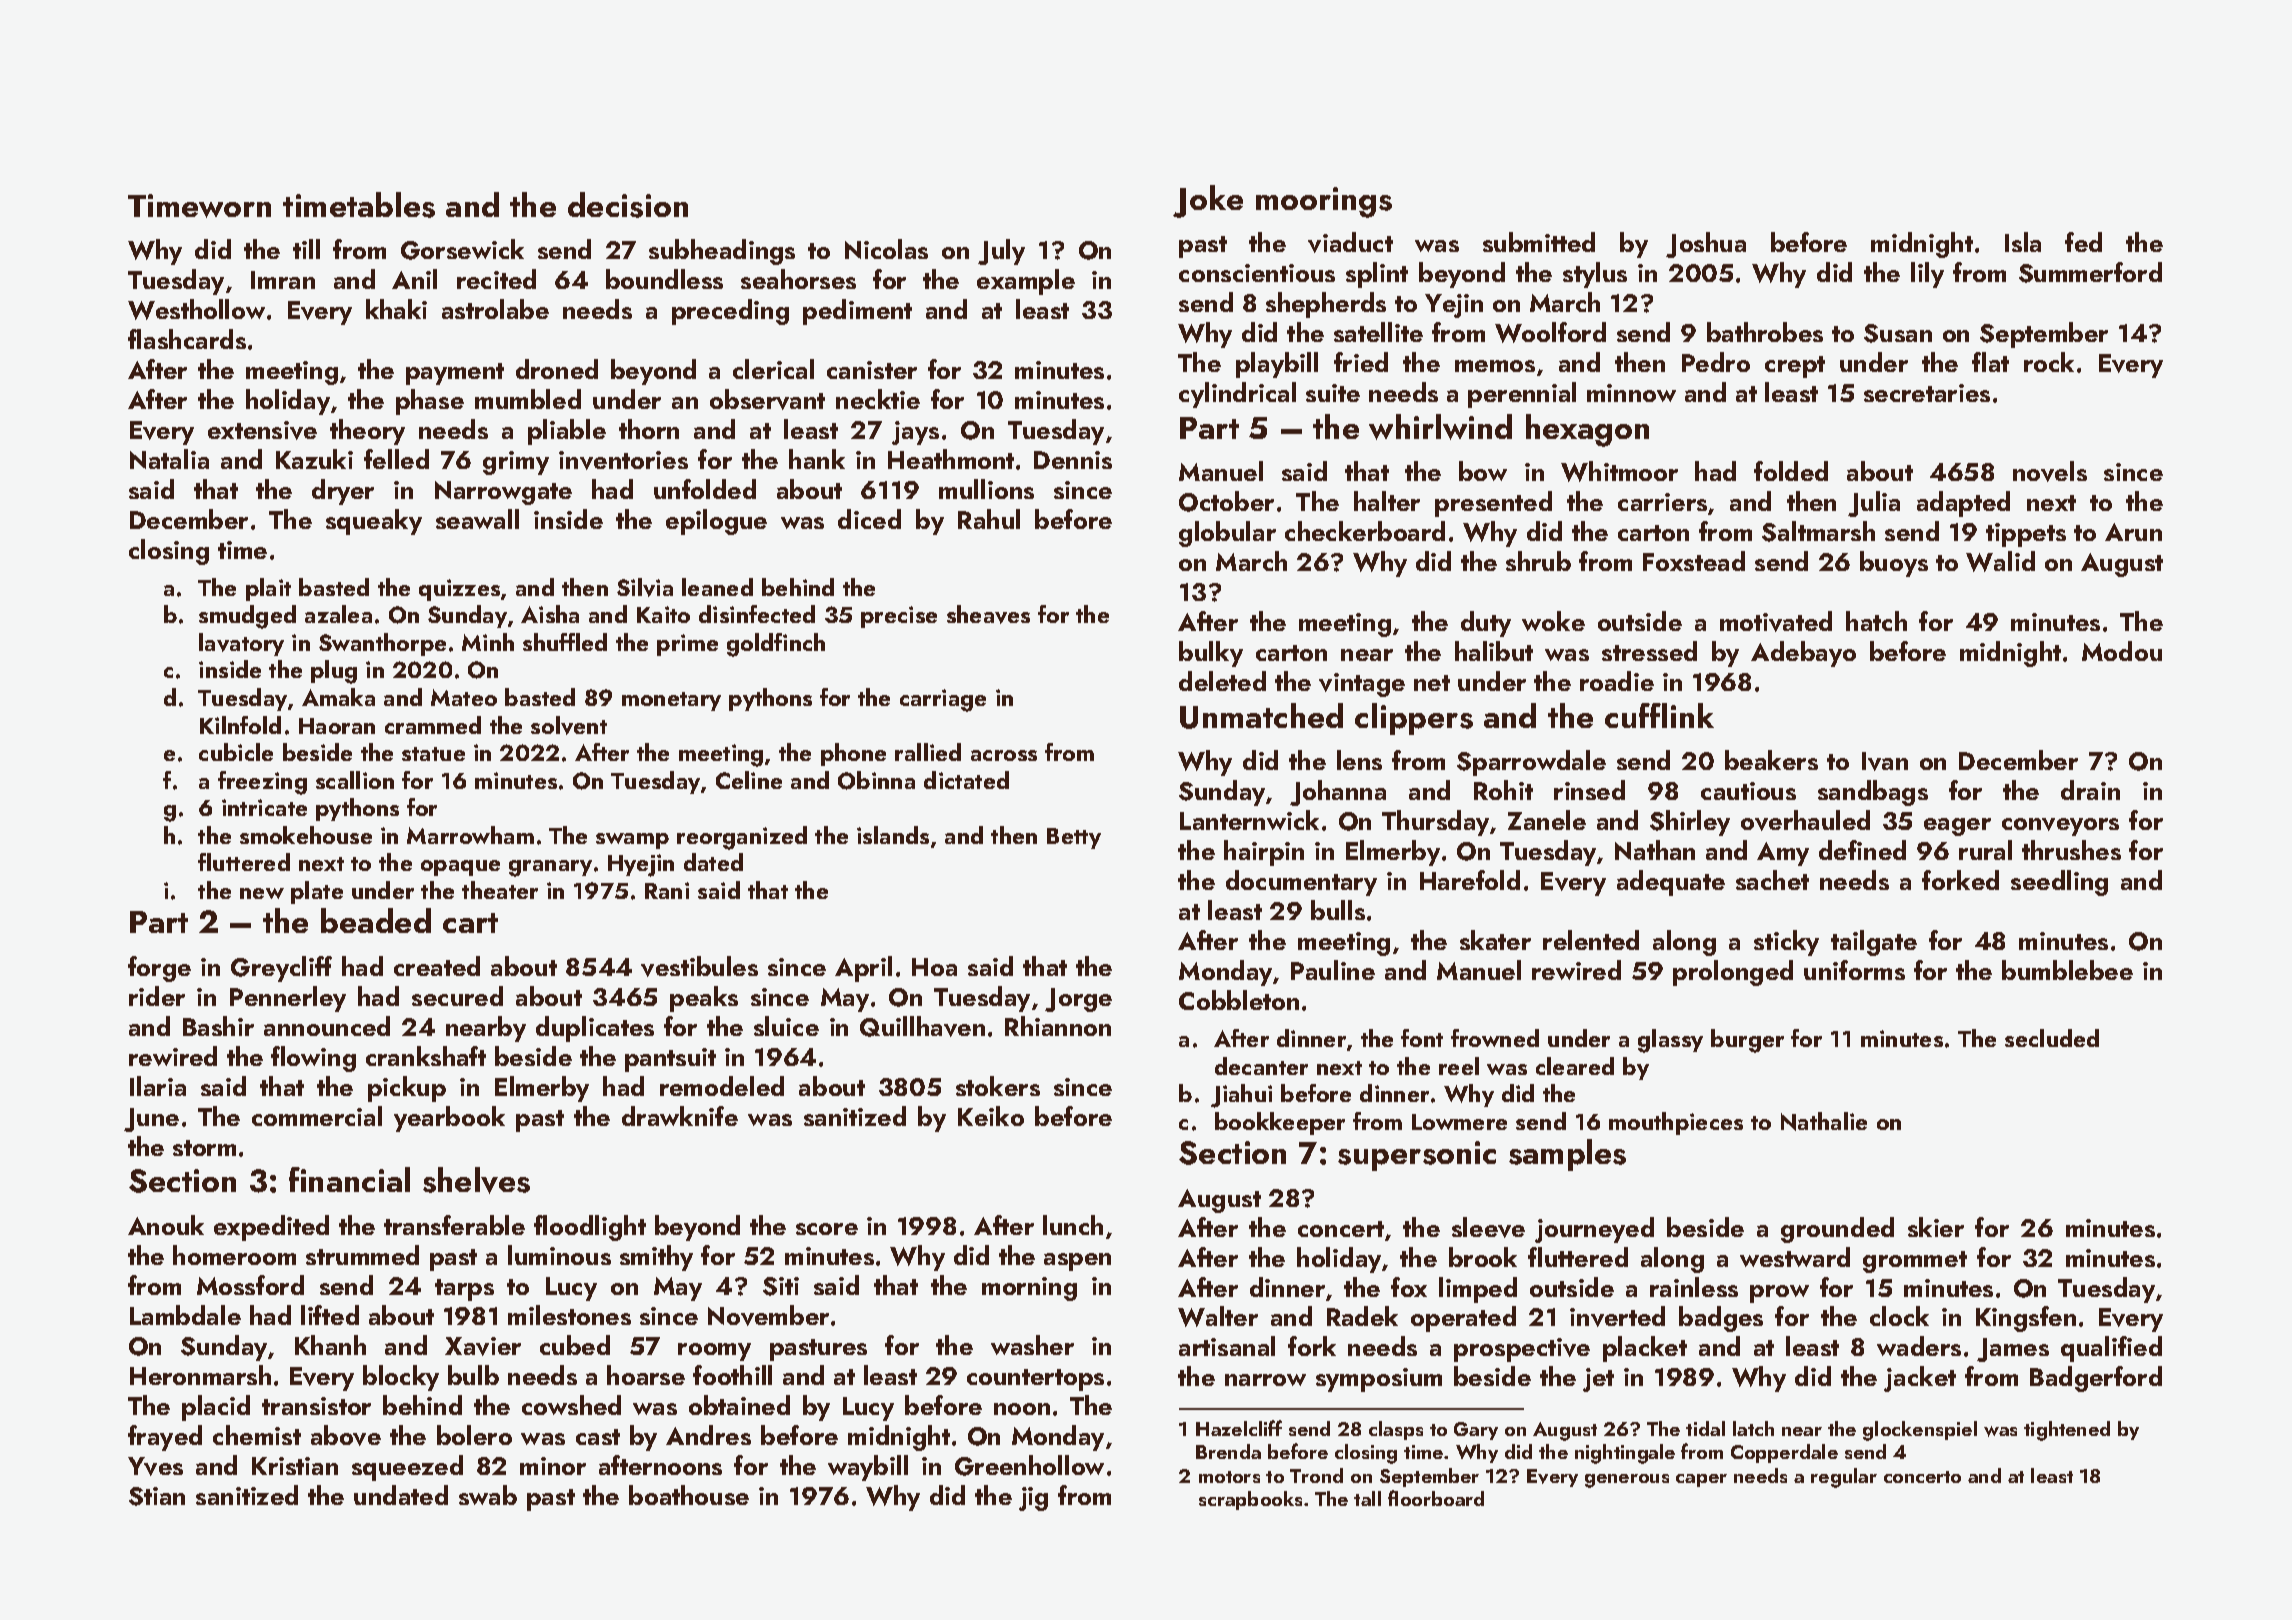  I want to click on countertops, so click(1035, 1380).
